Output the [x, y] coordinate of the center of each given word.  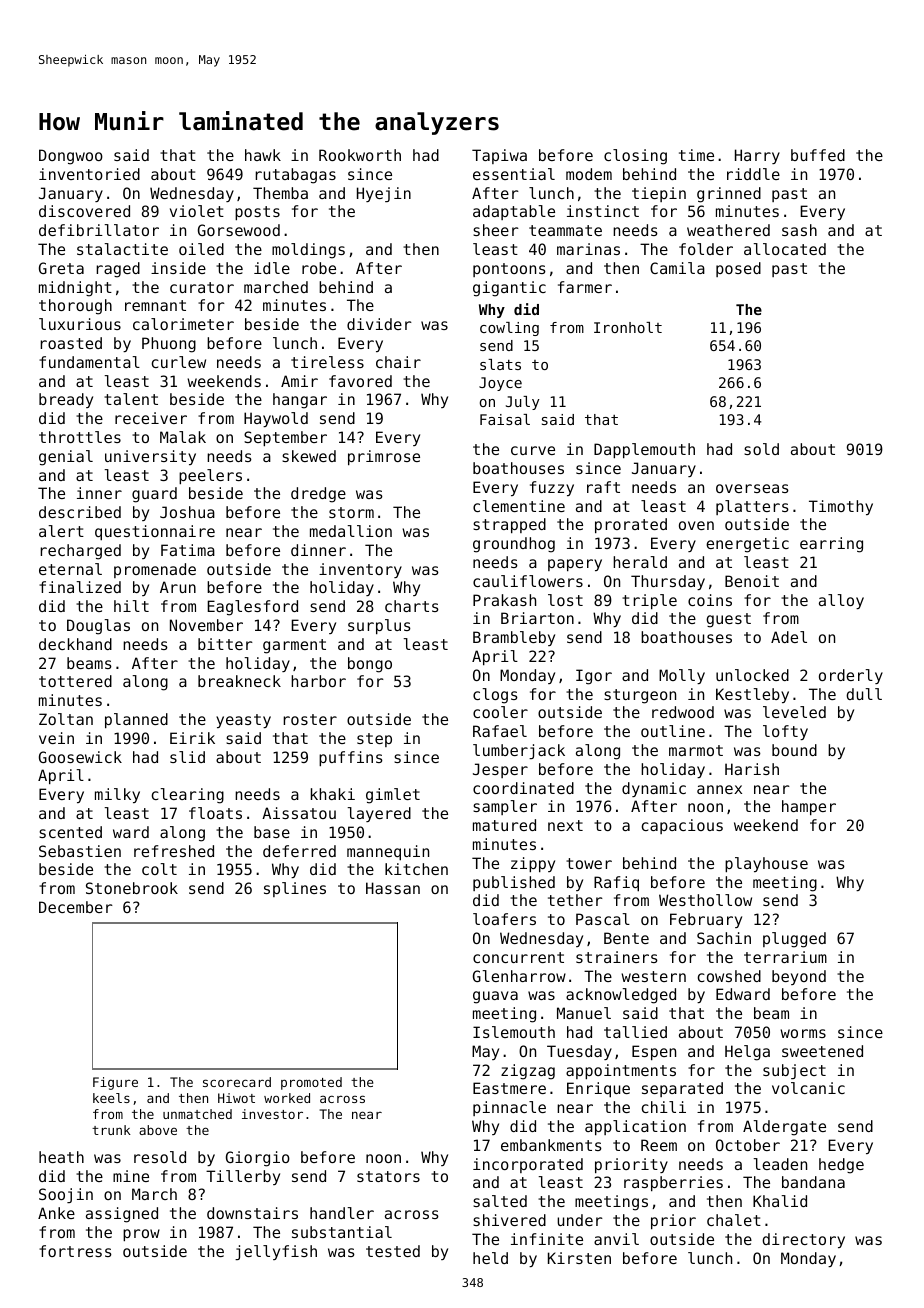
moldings [308, 251]
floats [215, 813]
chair [398, 362]
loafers [504, 919]
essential [514, 174]
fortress [75, 1251]
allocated [785, 249]
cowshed [729, 976]
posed [738, 269]
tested [393, 1251]
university [150, 457]
